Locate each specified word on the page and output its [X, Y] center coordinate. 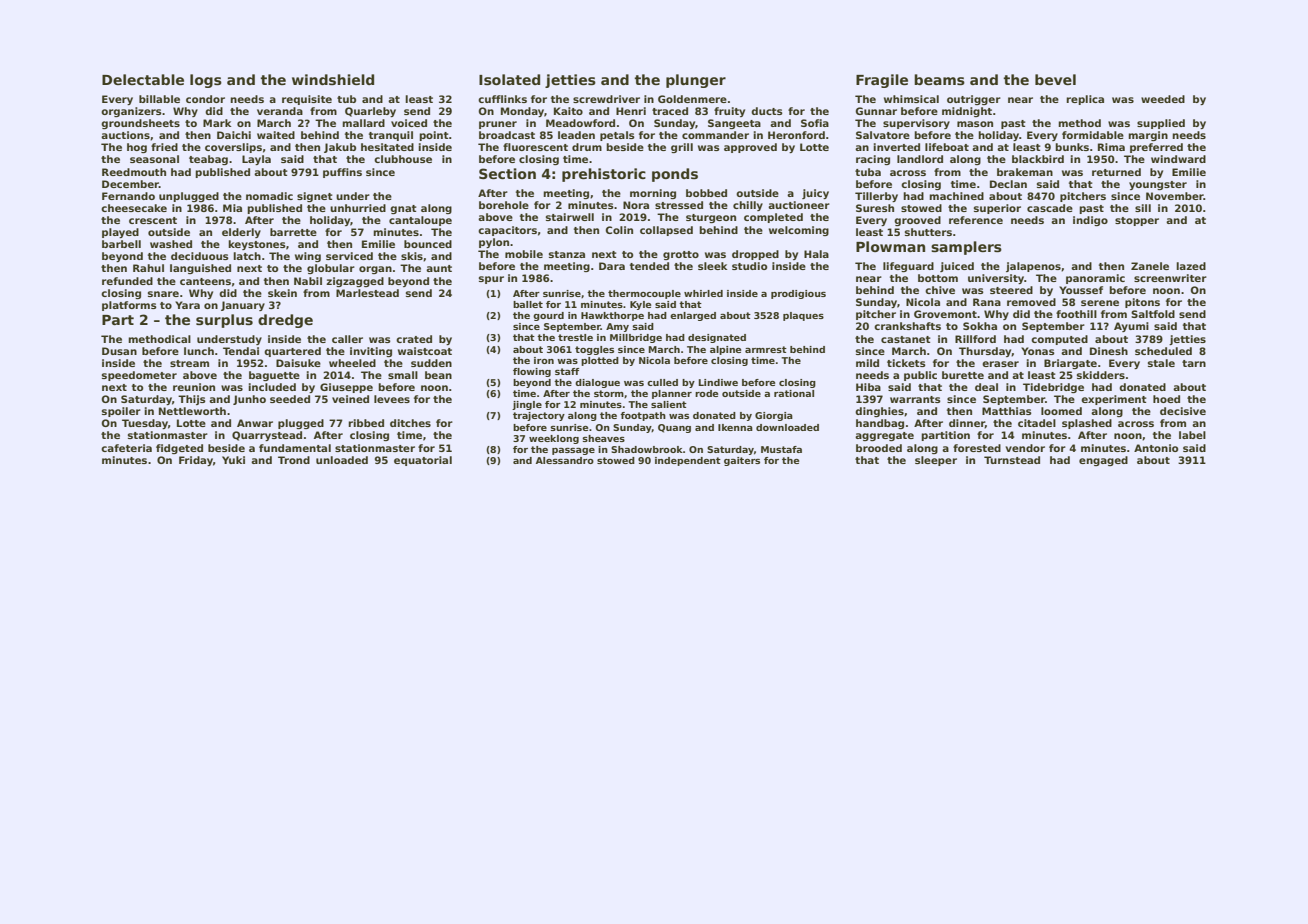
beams [939, 79]
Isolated [509, 79]
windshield [333, 79]
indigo [1090, 221]
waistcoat [425, 351]
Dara [612, 266]
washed [171, 244]
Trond [294, 460]
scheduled [1163, 351]
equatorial [423, 461]
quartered [292, 352]
